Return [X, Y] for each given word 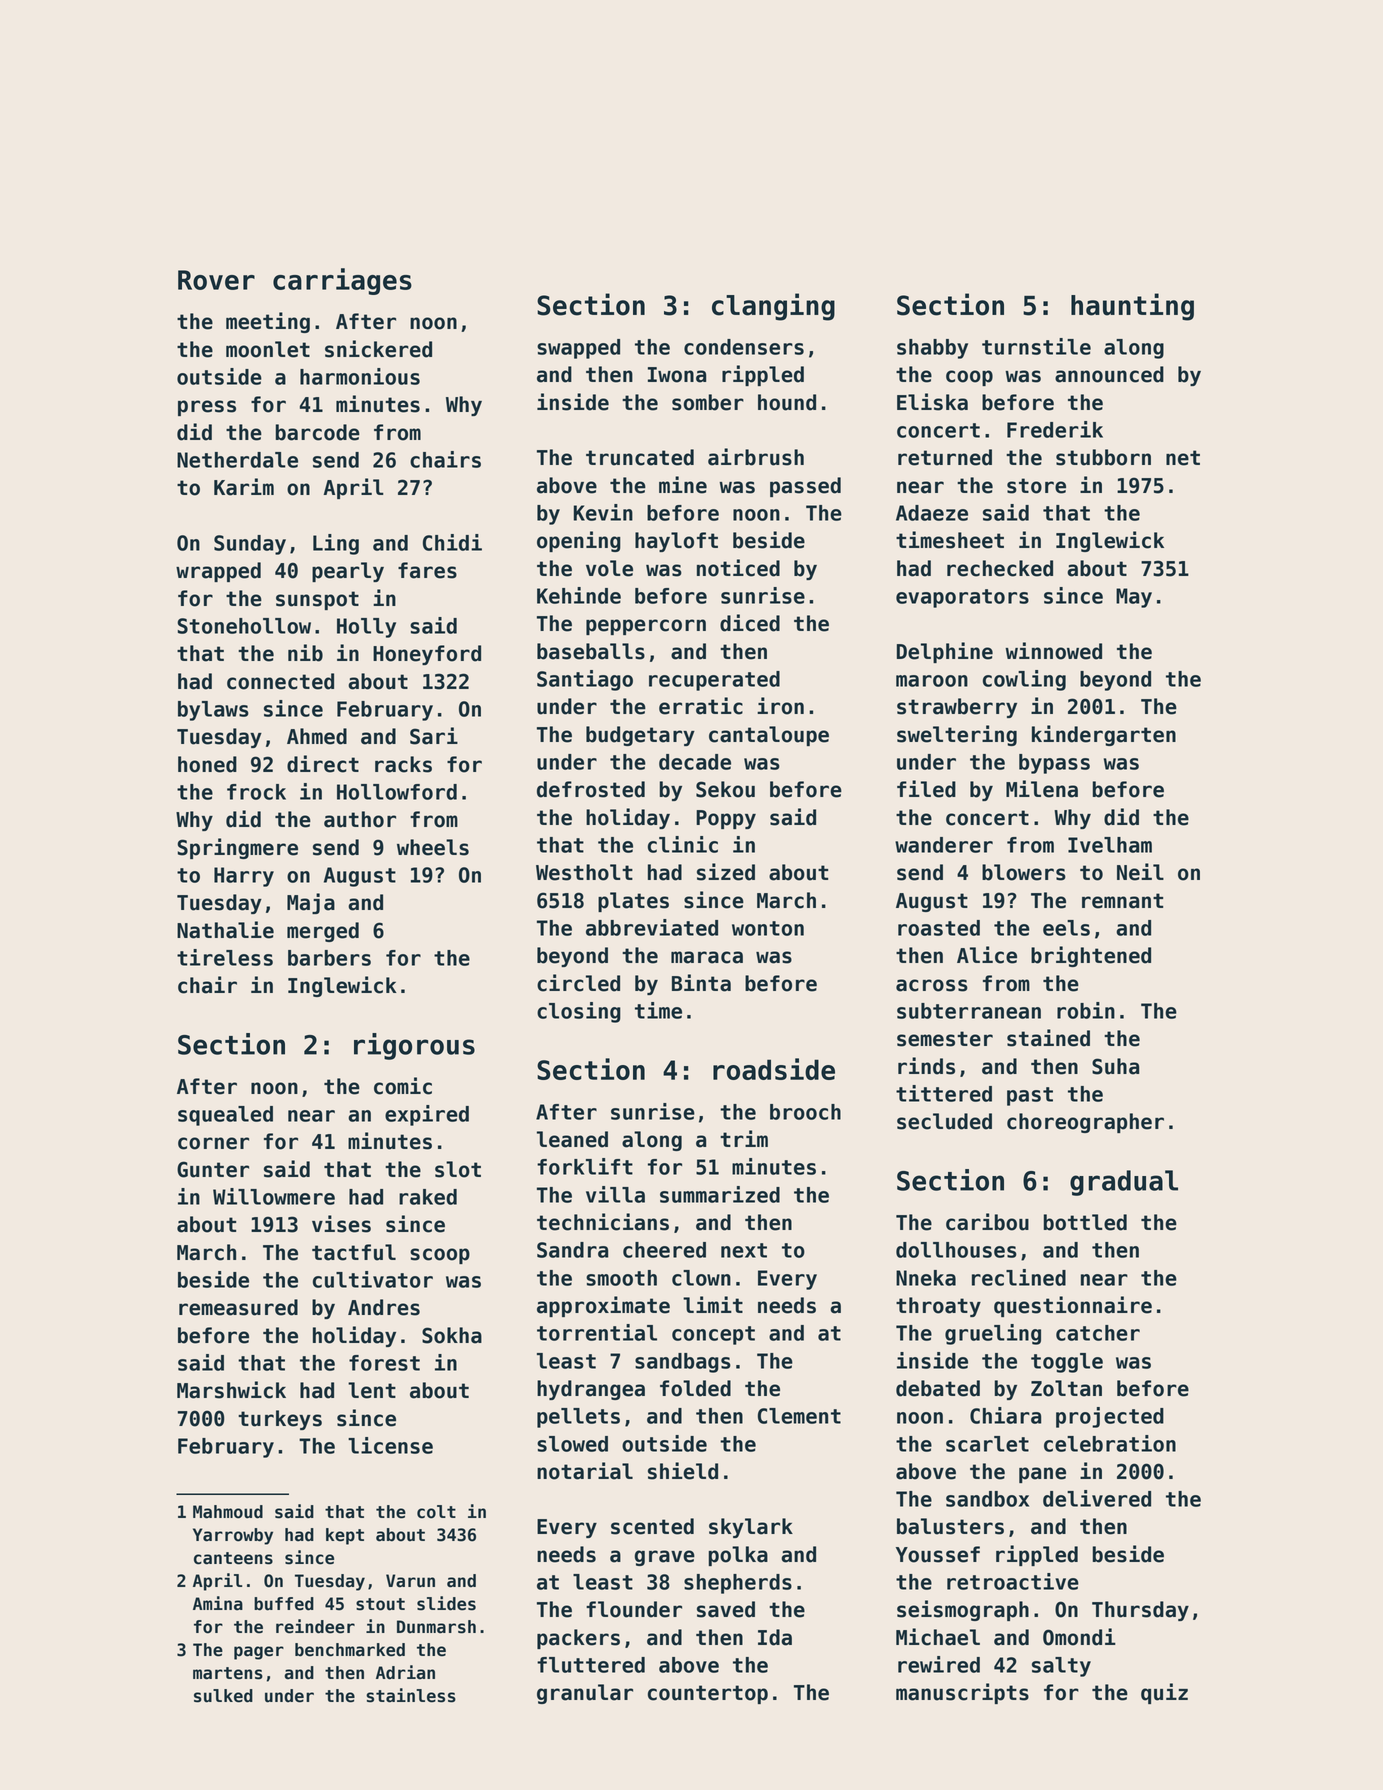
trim [744, 1138]
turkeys [280, 1420]
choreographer [1085, 1123]
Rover [216, 280]
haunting [1132, 307]
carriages [342, 281]
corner [213, 1143]
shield [683, 1471]
